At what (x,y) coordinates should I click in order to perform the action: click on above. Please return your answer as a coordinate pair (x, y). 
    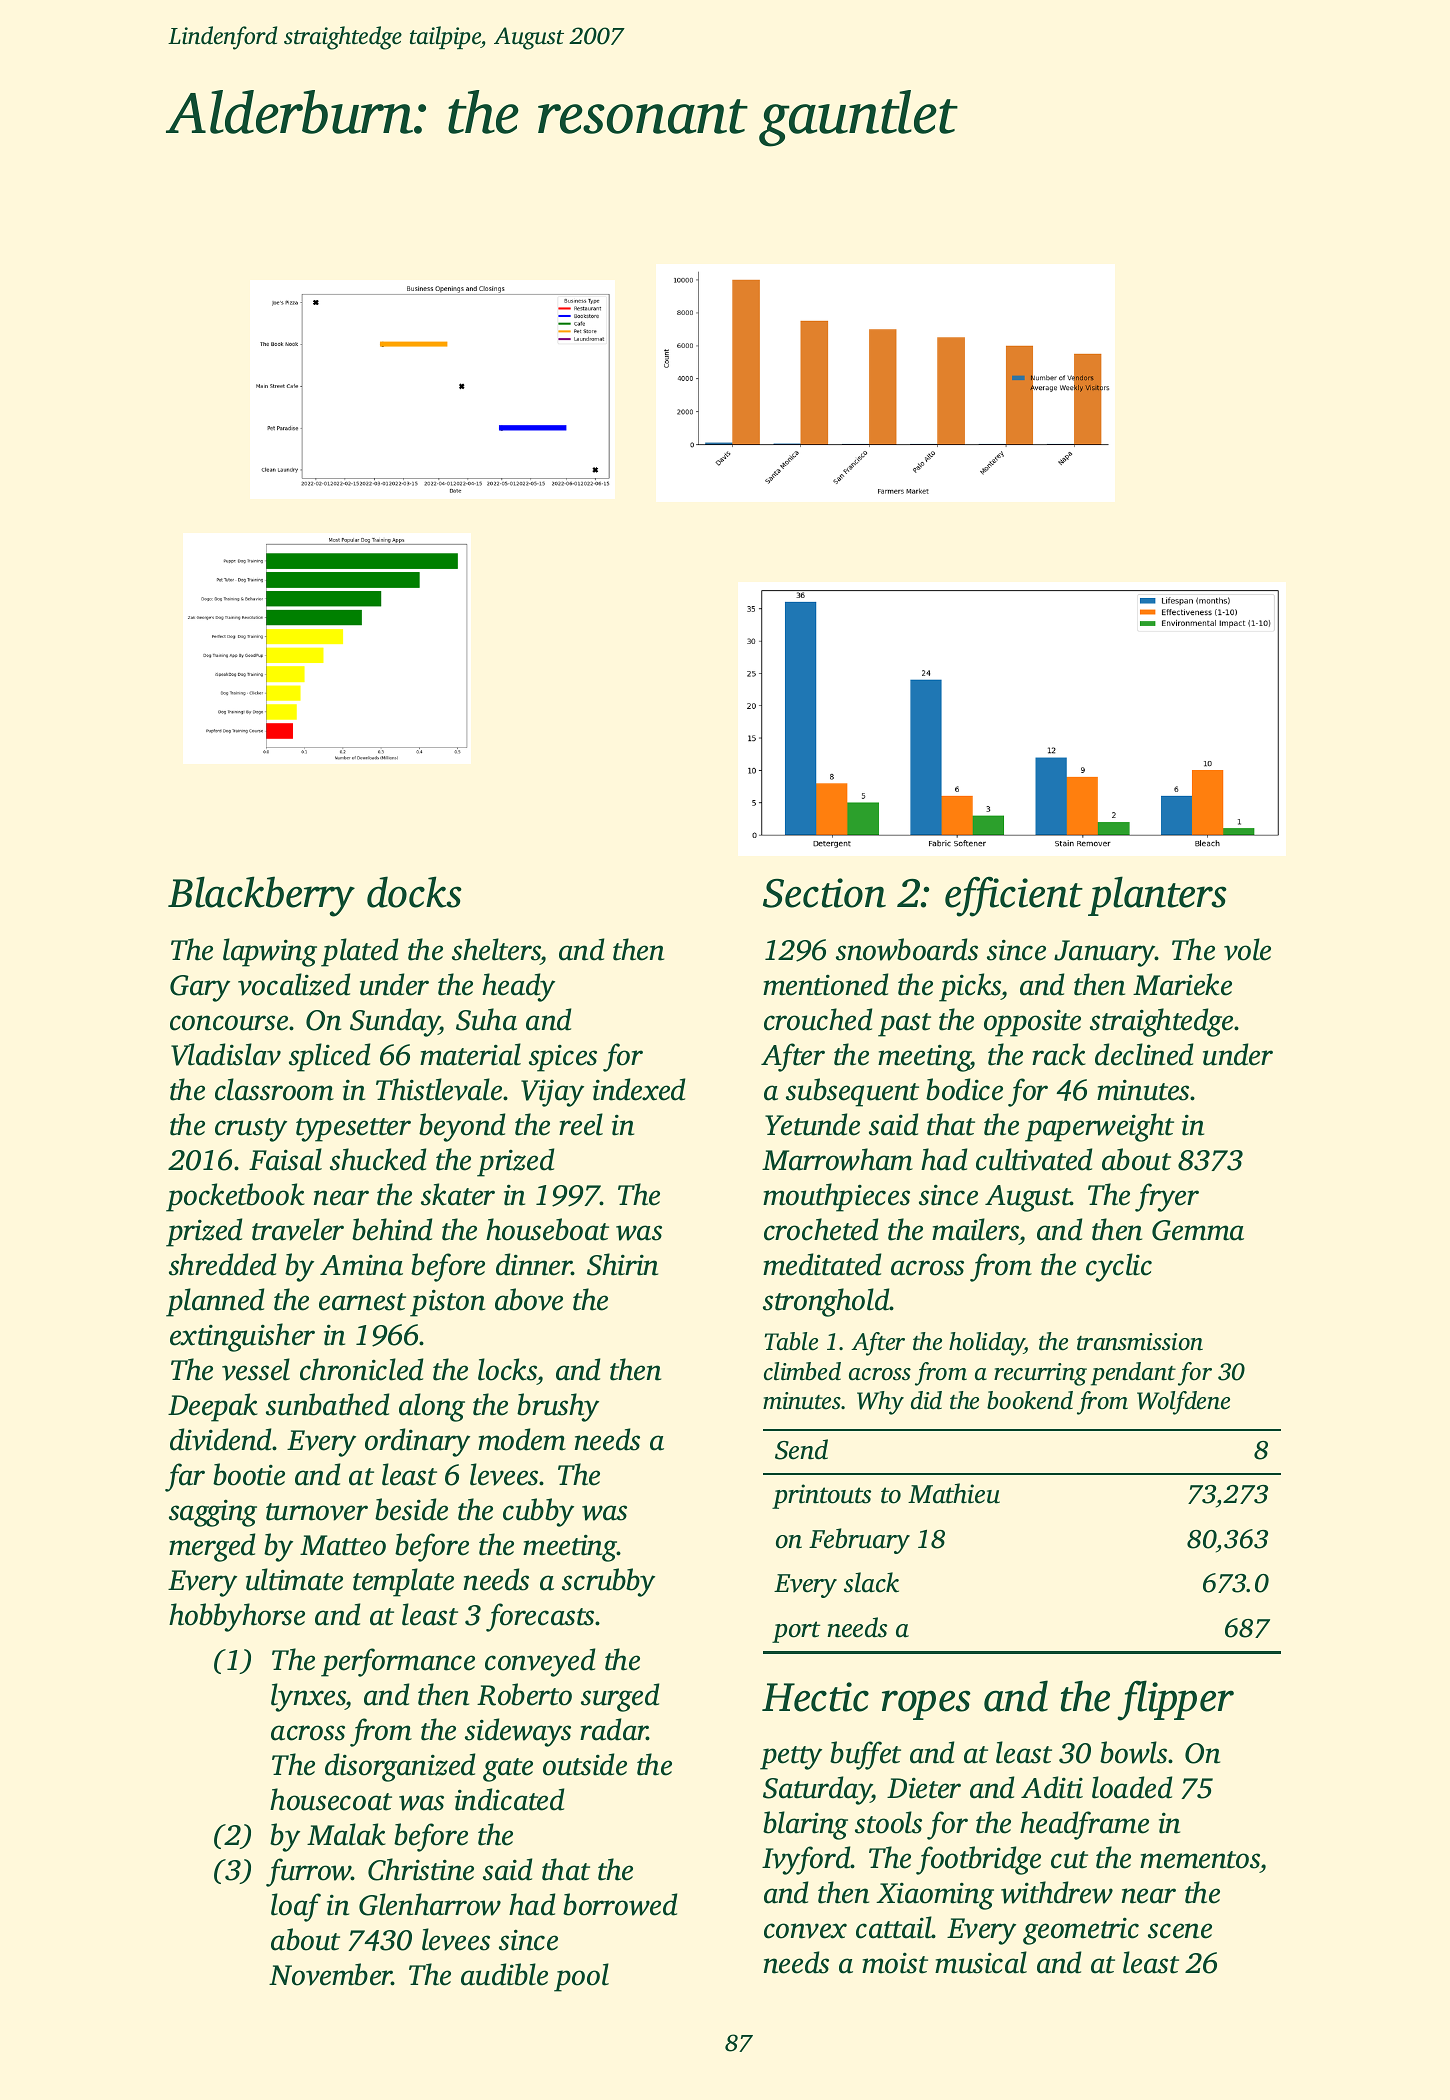
    Looking at the image, I should click on (529, 1299).
